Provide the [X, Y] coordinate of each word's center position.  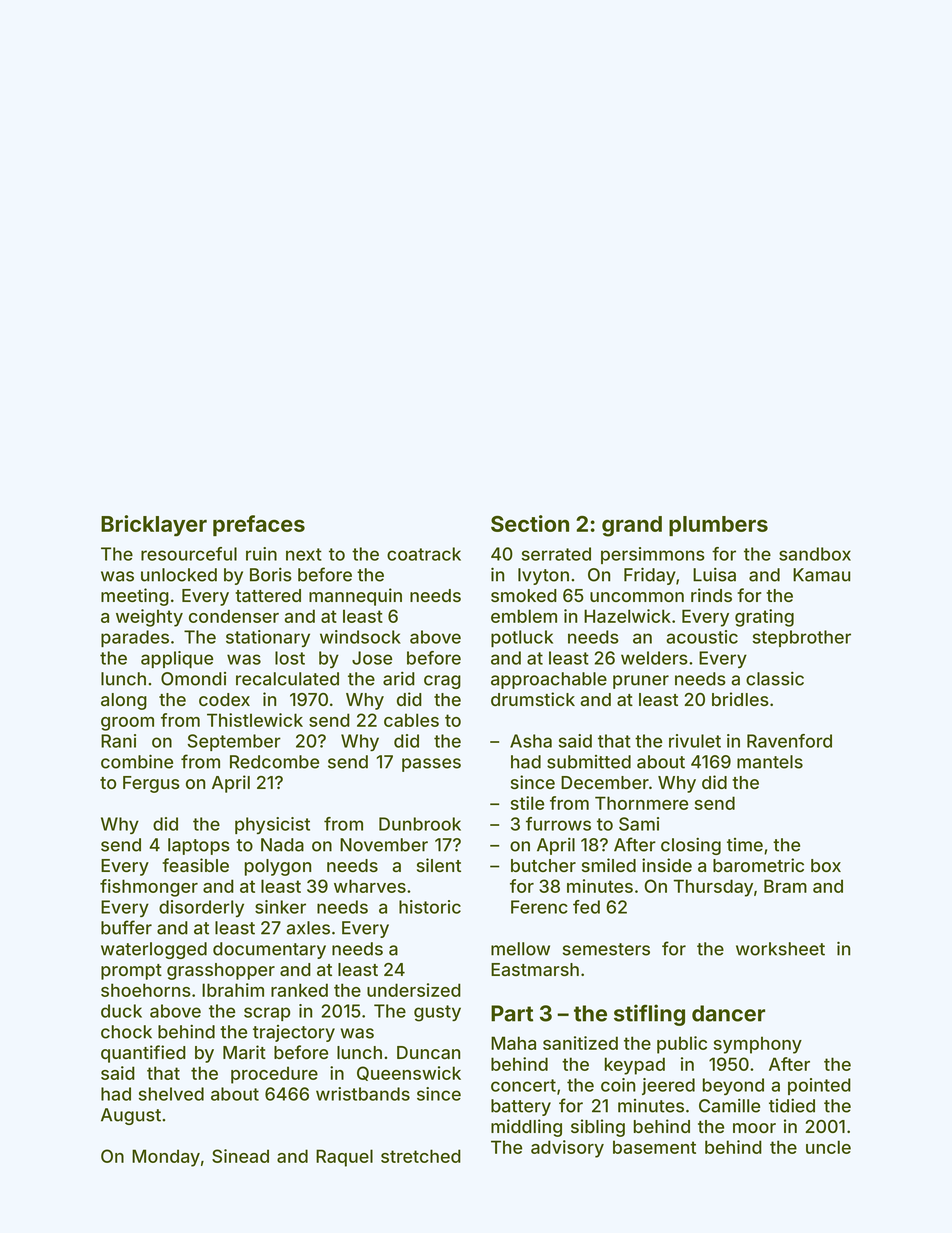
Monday [166, 1158]
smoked [524, 595]
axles [308, 928]
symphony [758, 1045]
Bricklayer [154, 526]
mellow [520, 949]
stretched [421, 1156]
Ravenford [789, 741]
